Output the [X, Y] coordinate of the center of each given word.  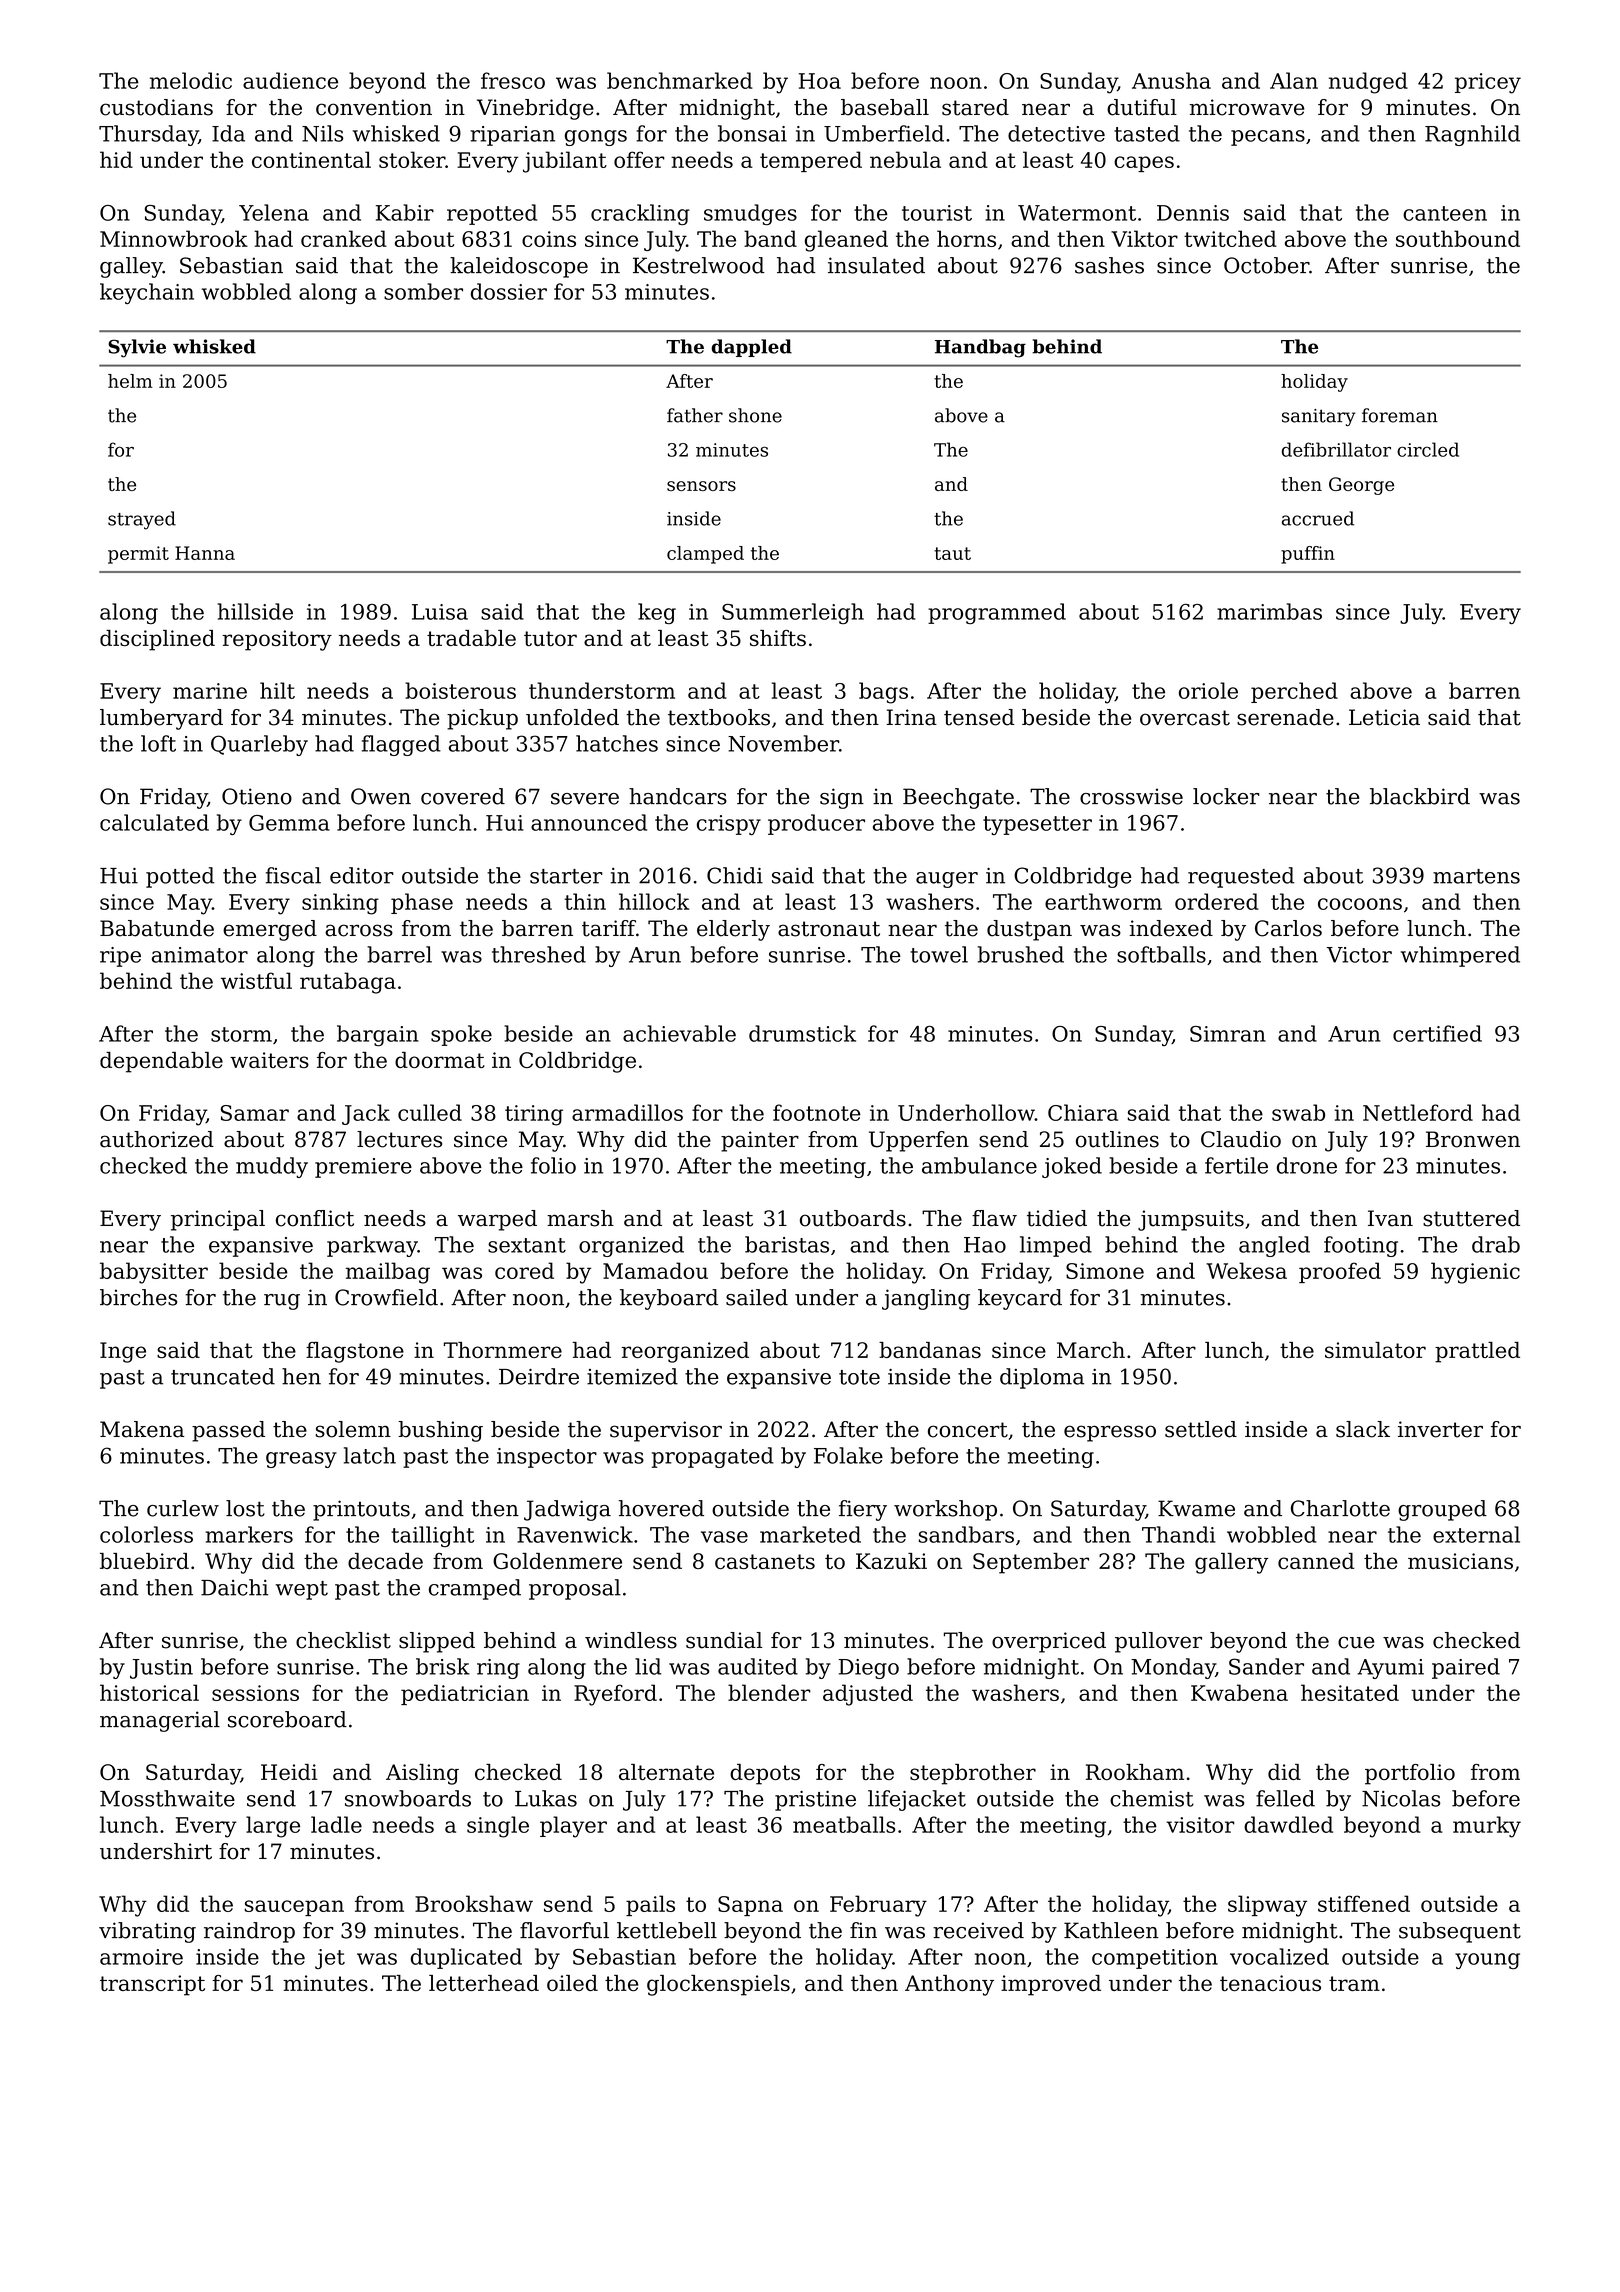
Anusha [1171, 80]
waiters [269, 1060]
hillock [654, 901]
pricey [1488, 83]
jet [330, 1959]
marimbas [1269, 611]
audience [290, 80]
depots [765, 1774]
